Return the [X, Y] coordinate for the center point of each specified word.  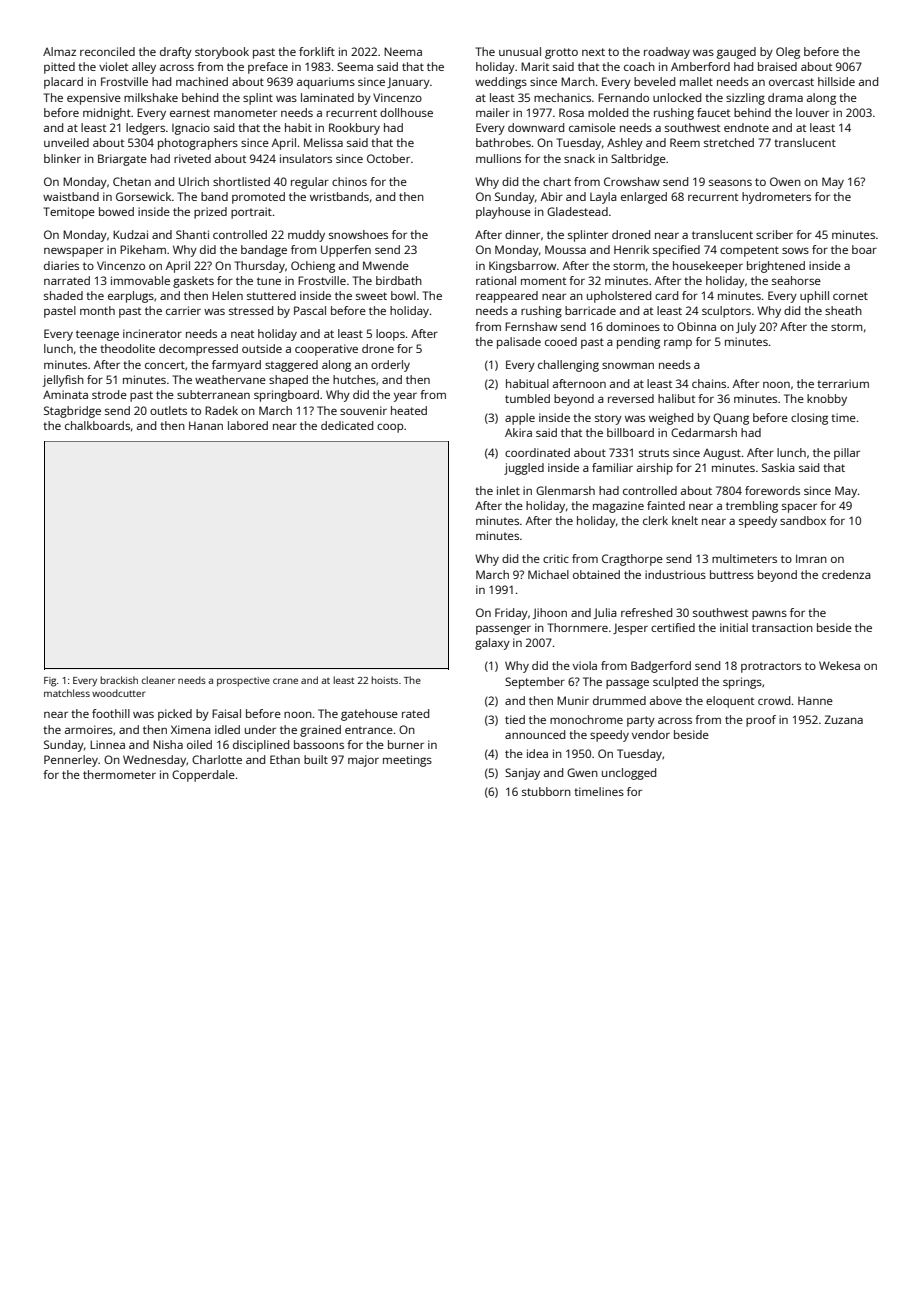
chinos [349, 181]
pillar [847, 454]
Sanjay [522, 774]
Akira [518, 432]
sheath [843, 310]
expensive [94, 99]
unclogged [629, 774]
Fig [50, 682]
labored [248, 425]
